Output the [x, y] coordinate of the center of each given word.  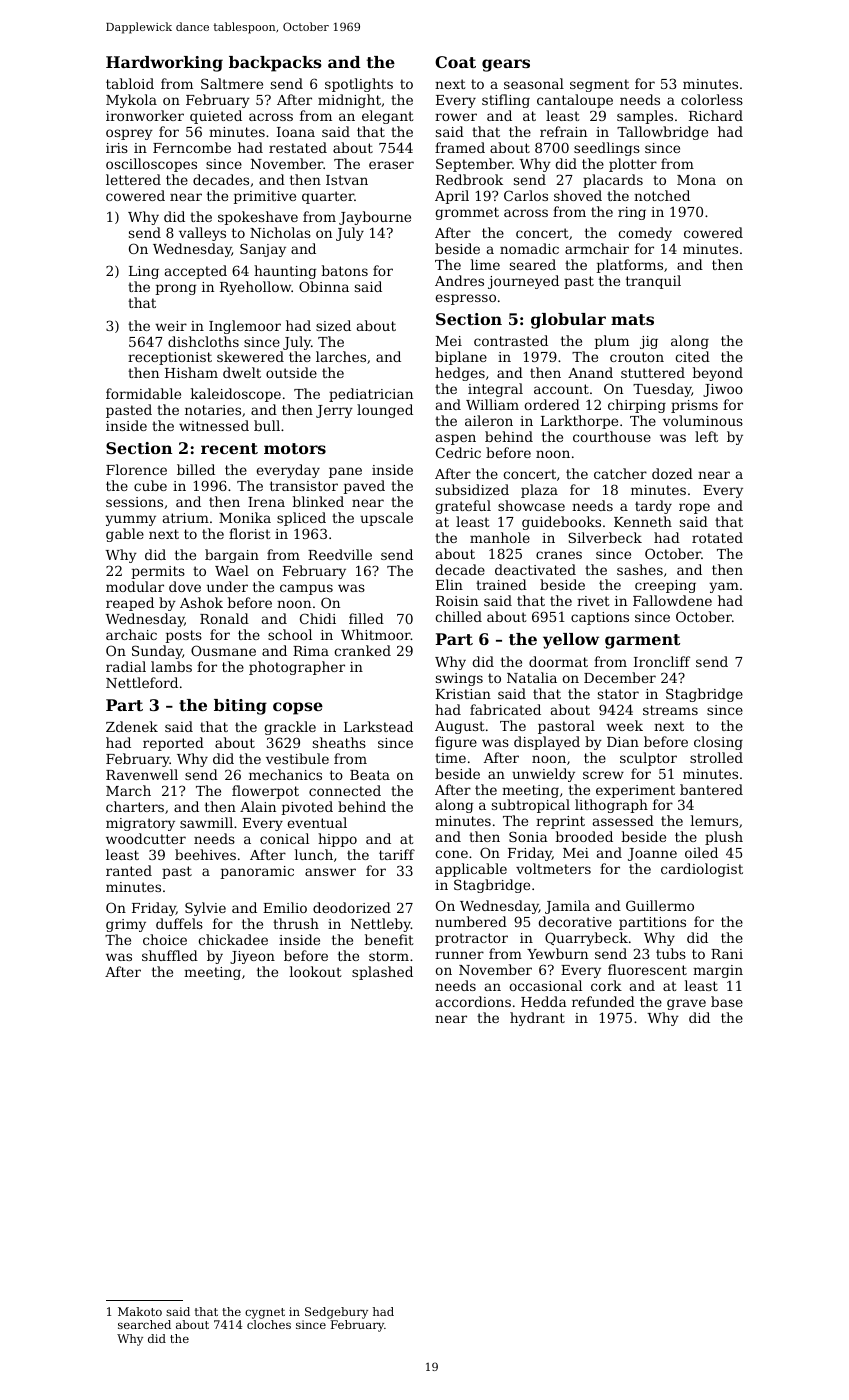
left [706, 436]
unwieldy [543, 775]
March [128, 790]
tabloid [130, 83]
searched [144, 1324]
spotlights [359, 85]
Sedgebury [336, 1313]
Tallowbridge [662, 133]
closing [718, 743]
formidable [143, 393]
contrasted [511, 340]
